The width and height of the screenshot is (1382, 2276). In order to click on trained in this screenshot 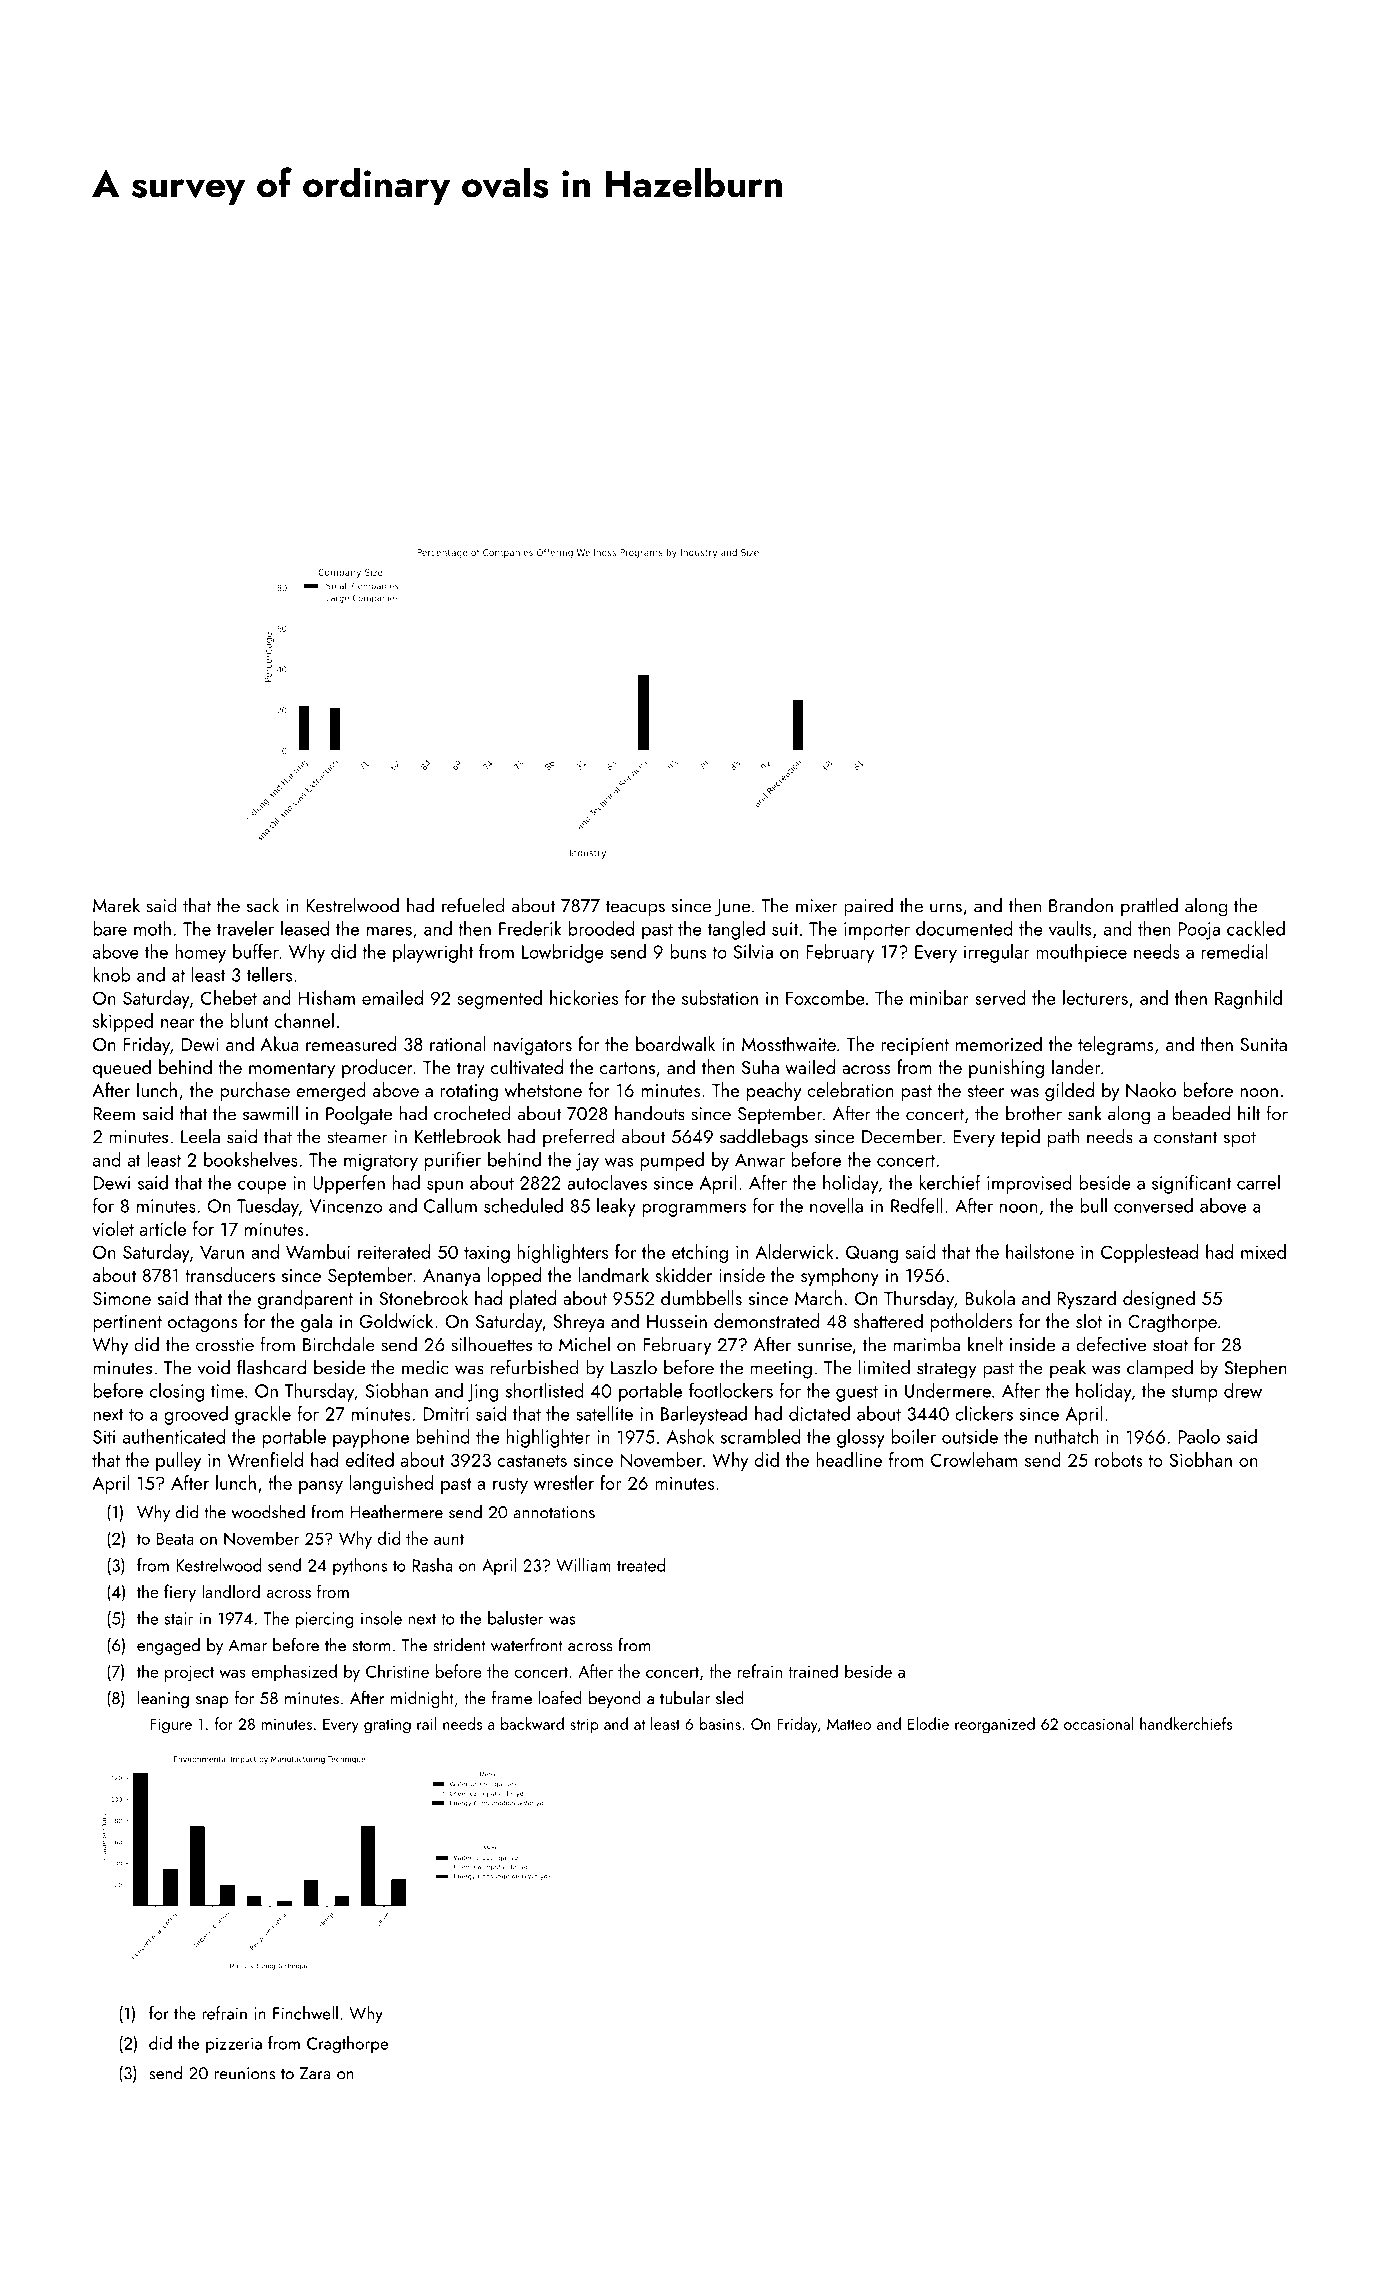, I will do `click(813, 1671)`.
